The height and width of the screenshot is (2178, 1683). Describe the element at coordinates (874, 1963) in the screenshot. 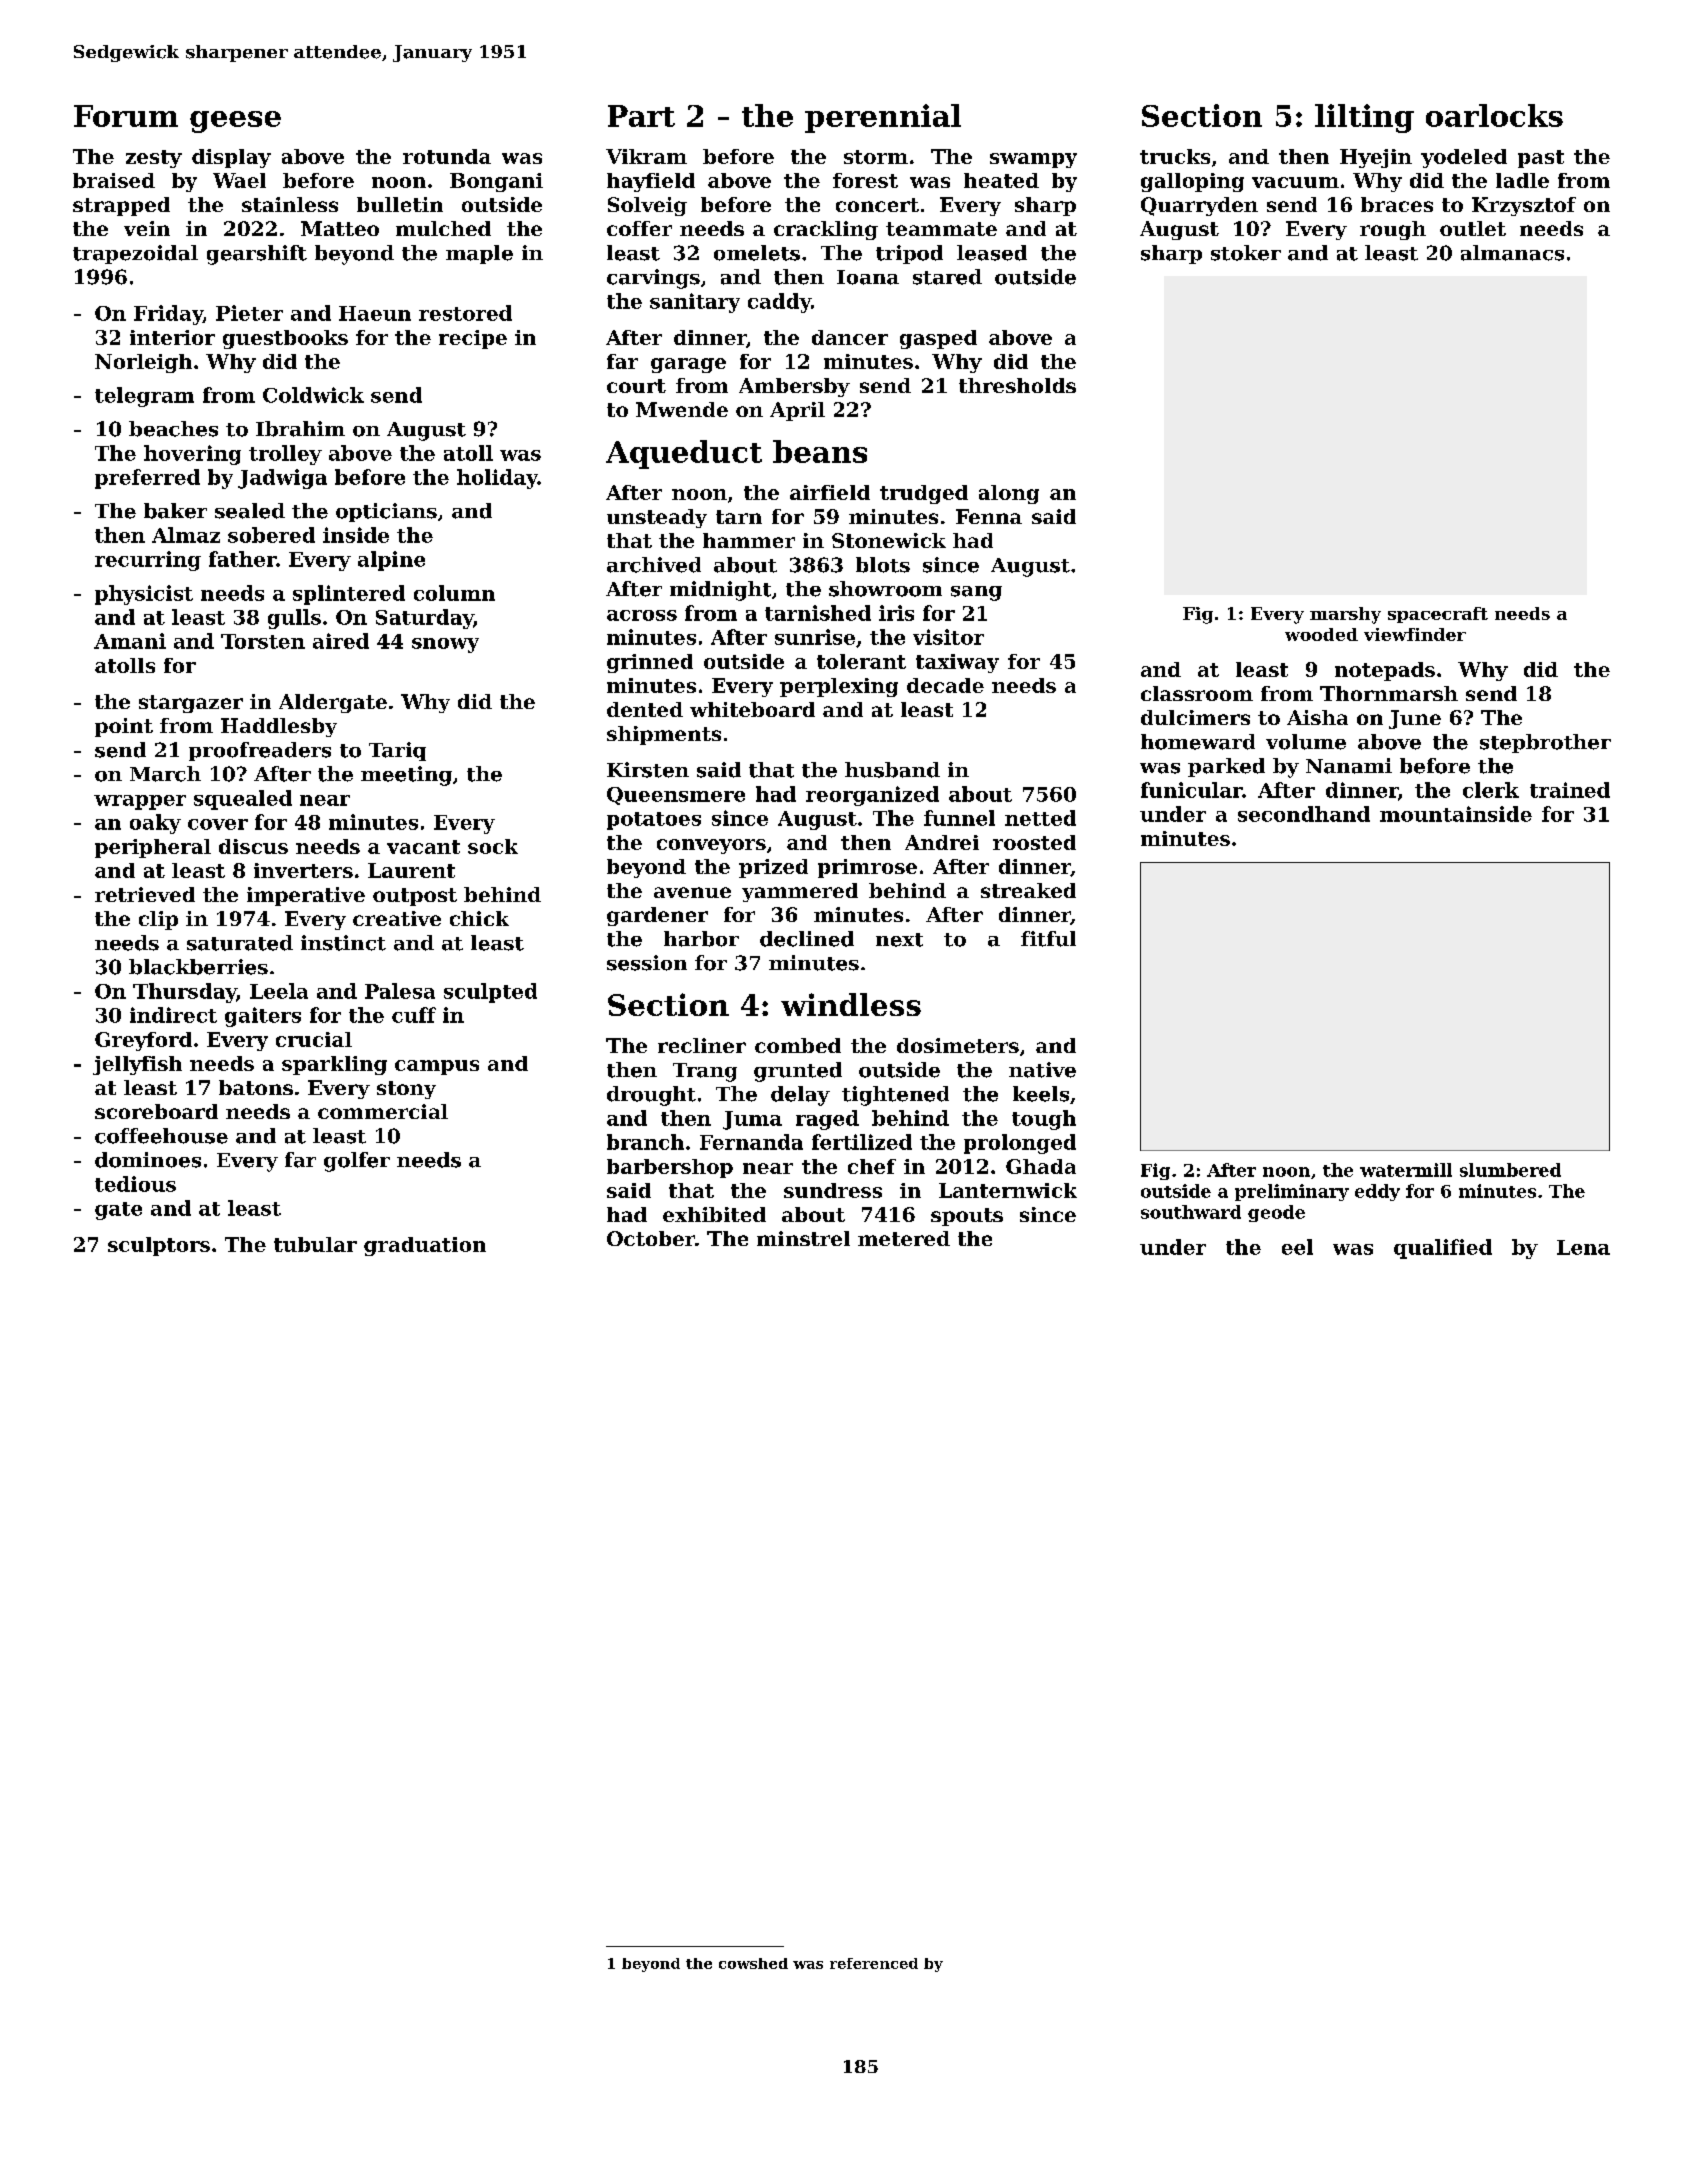

I see `referenced` at that location.
